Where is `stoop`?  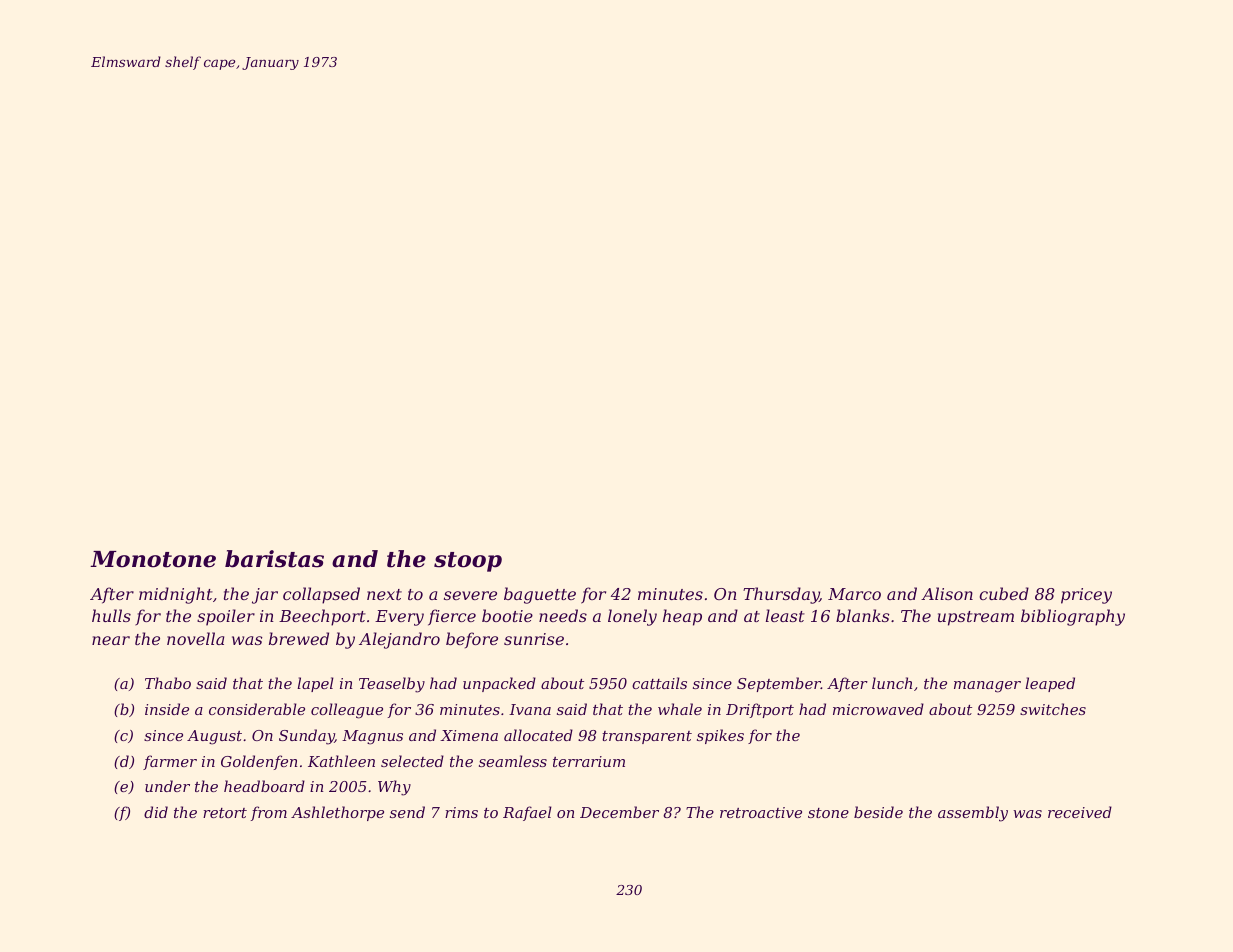 stoop is located at coordinates (468, 562).
